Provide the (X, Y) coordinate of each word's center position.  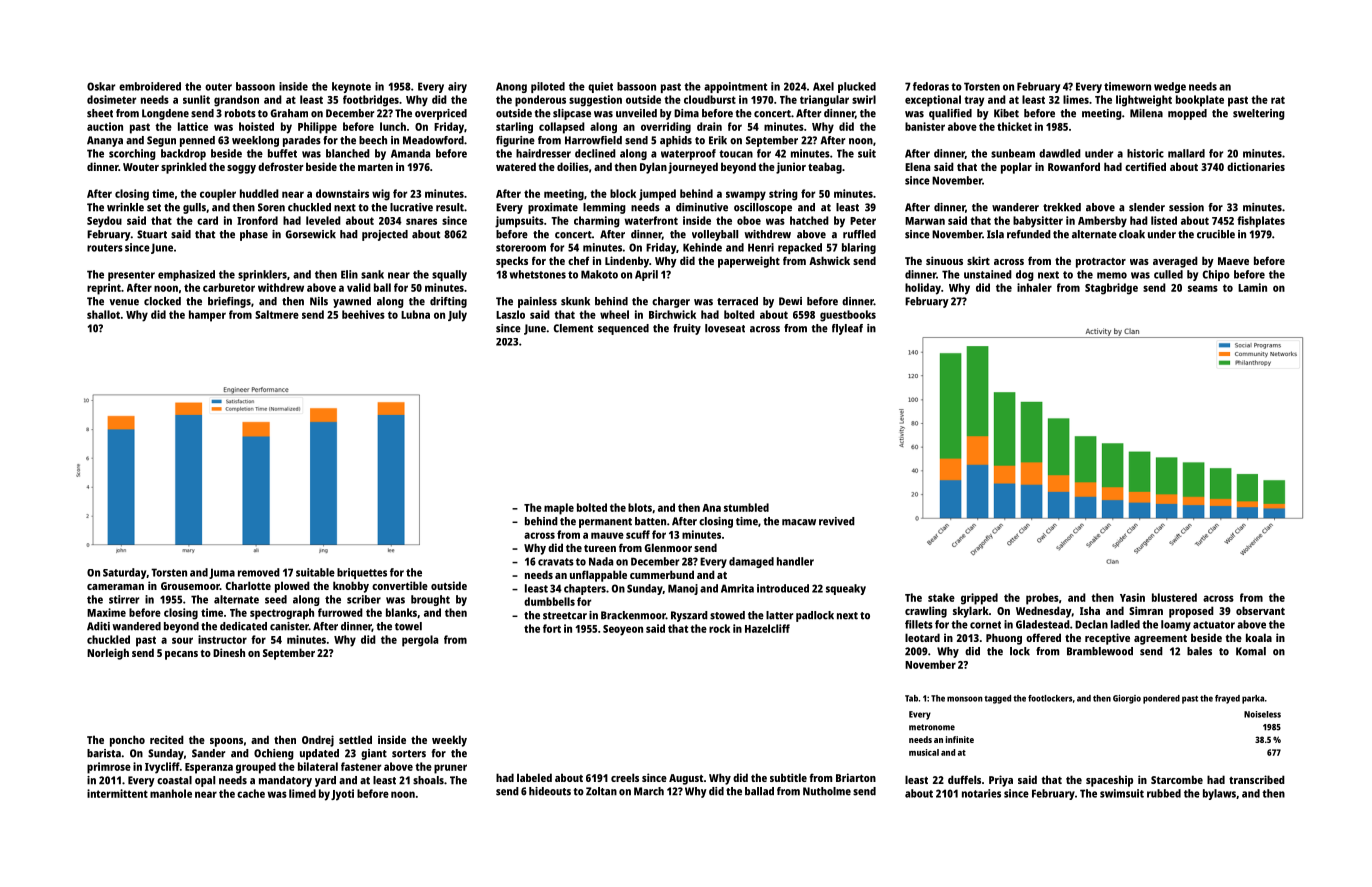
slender (1147, 207)
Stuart (152, 234)
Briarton (856, 777)
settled (355, 739)
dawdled (1060, 153)
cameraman (115, 587)
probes (1042, 599)
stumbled (746, 507)
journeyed (693, 168)
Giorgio (1127, 699)
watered (516, 166)
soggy (241, 169)
